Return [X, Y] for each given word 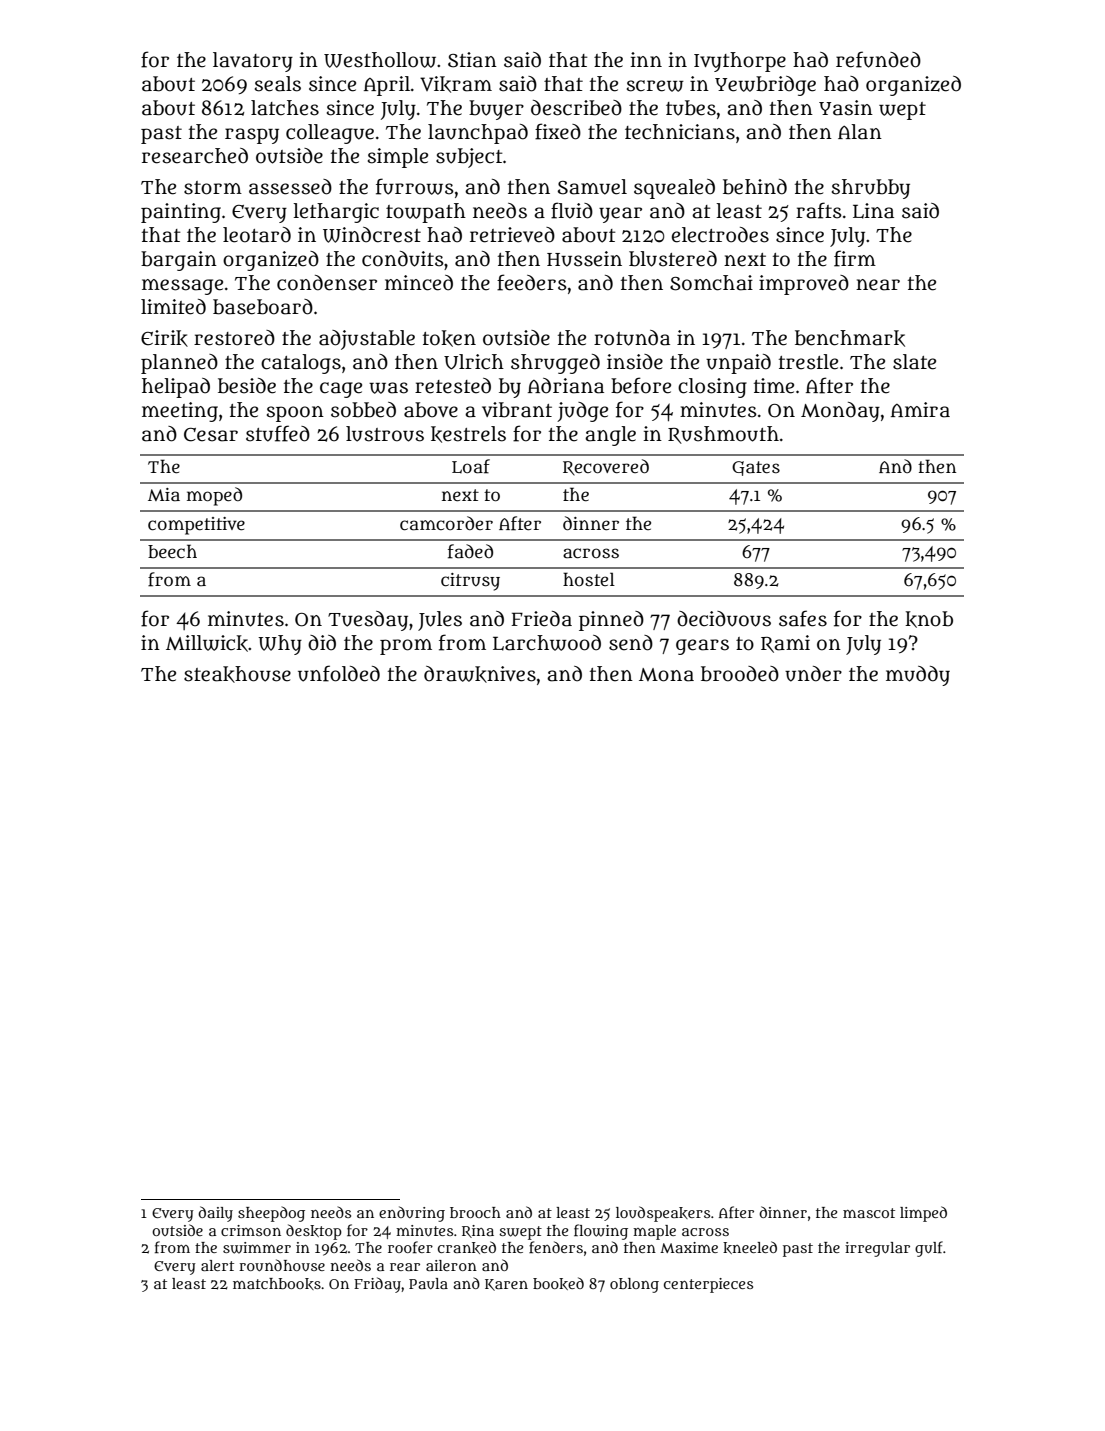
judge [582, 412]
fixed [558, 131]
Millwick [207, 643]
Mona [666, 675]
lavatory [253, 62]
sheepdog [271, 1214]
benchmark [850, 338]
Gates [756, 468]
